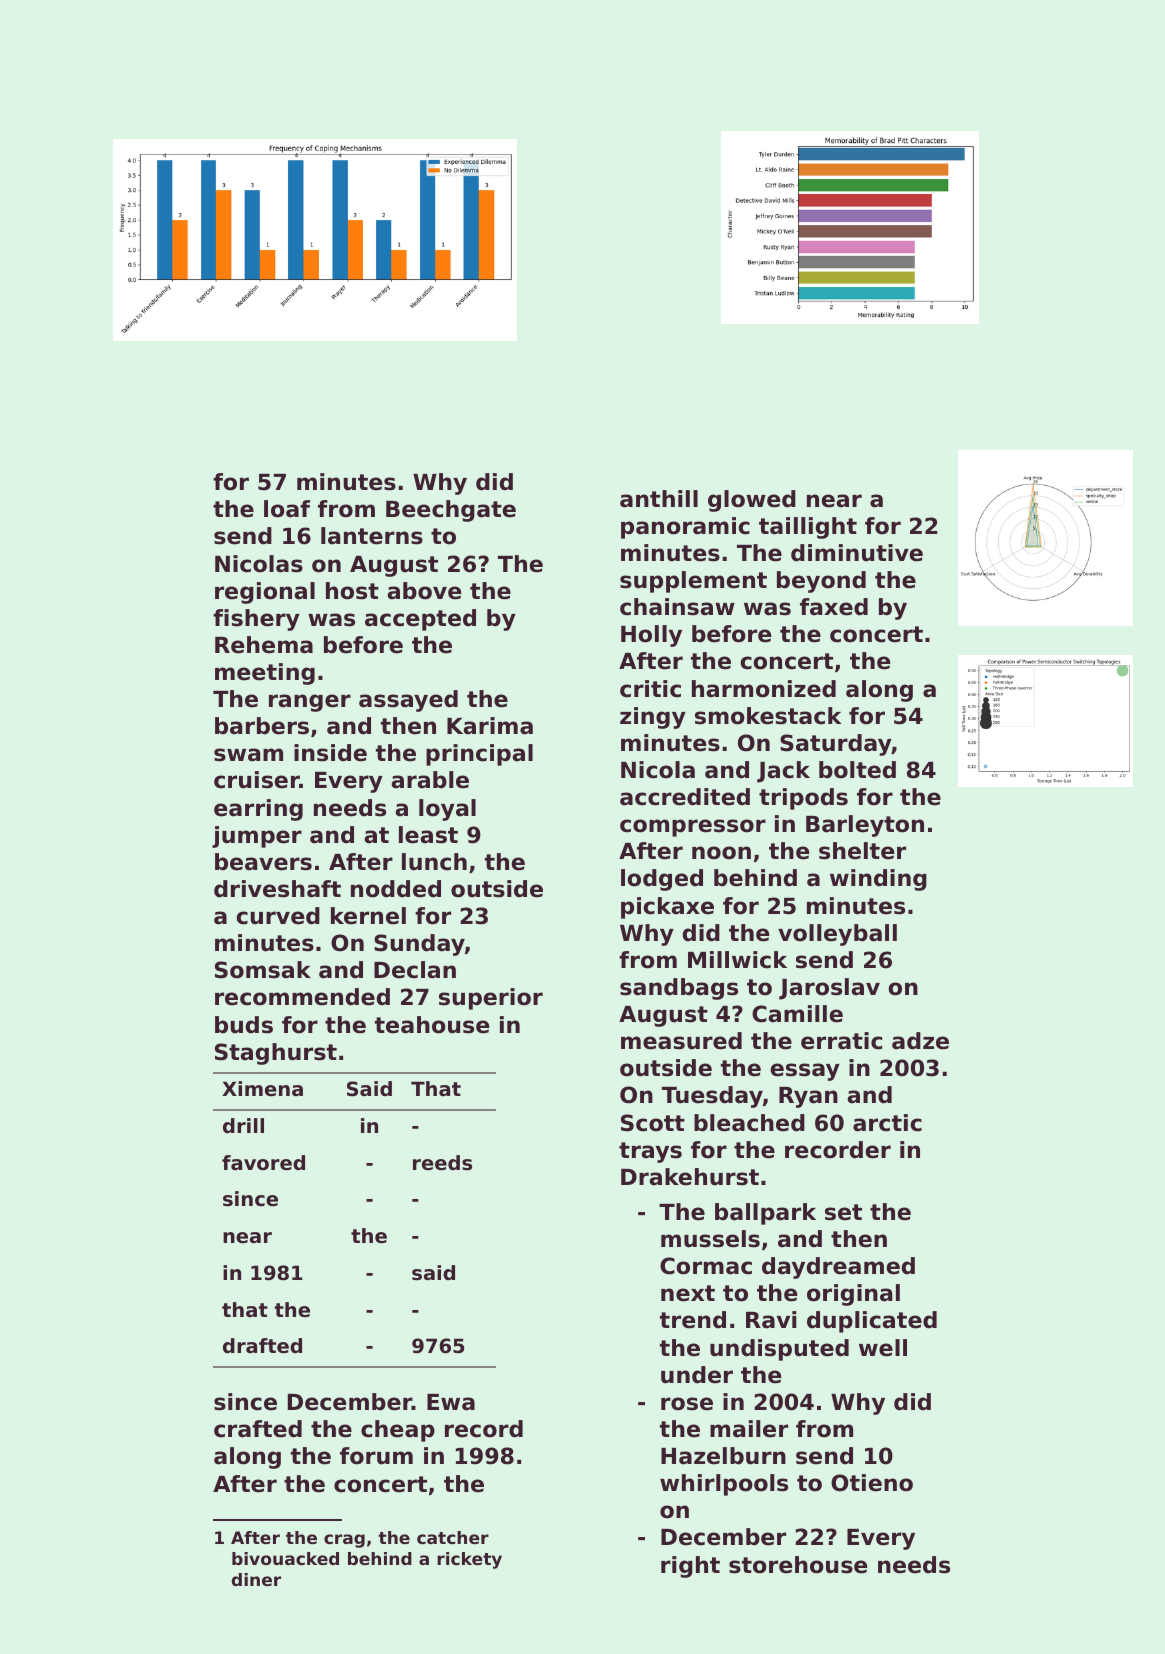 The width and height of the screenshot is (1165, 1654). I want to click on diner, so click(256, 1579).
